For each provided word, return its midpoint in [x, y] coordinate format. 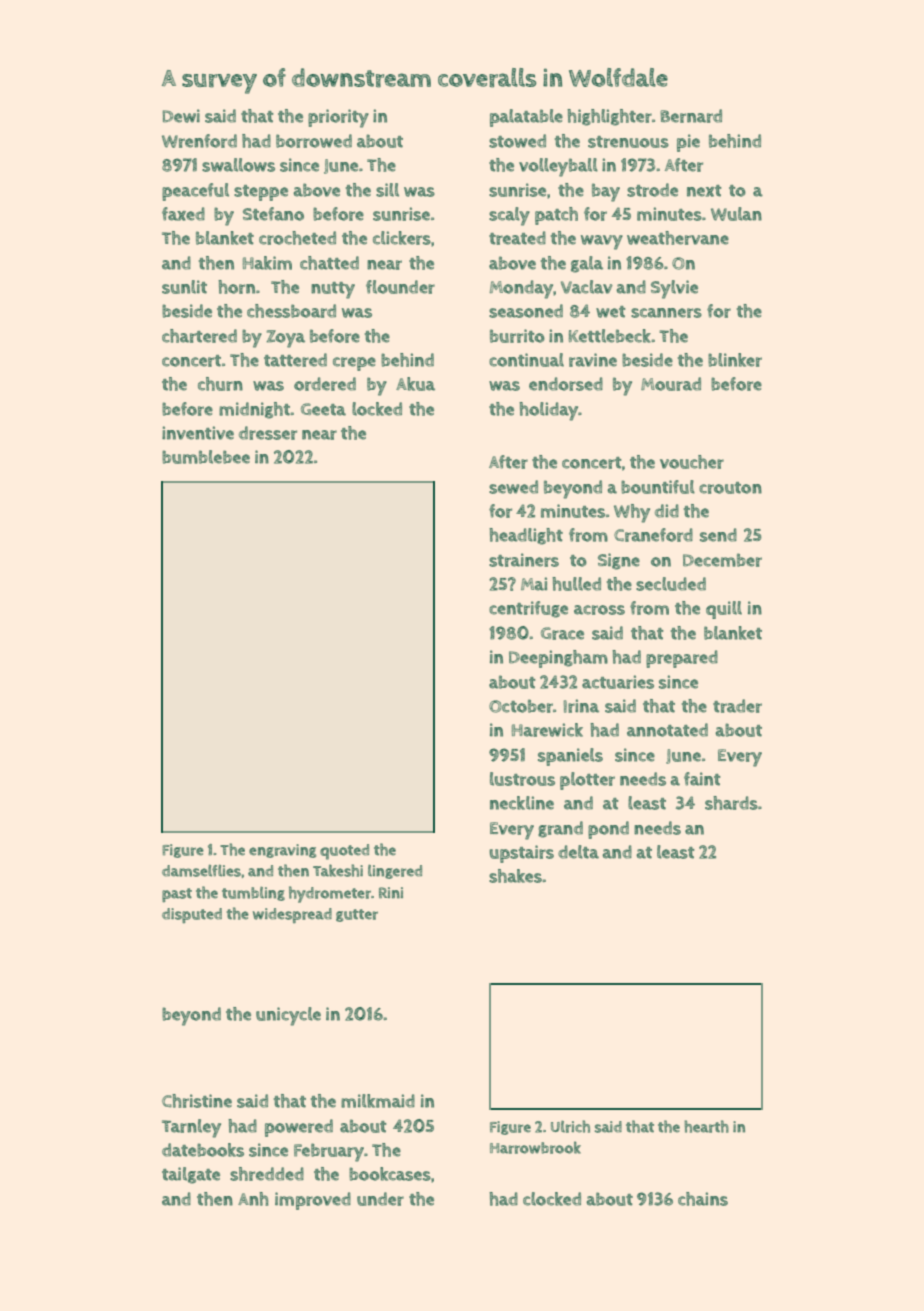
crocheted [297, 238]
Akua [415, 384]
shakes [515, 876]
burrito [517, 336]
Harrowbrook [535, 1147]
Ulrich [570, 1126]
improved [313, 1201]
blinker [735, 360]
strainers [524, 560]
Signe [619, 561]
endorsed [566, 384]
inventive [198, 433]
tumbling [253, 894]
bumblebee [206, 457]
